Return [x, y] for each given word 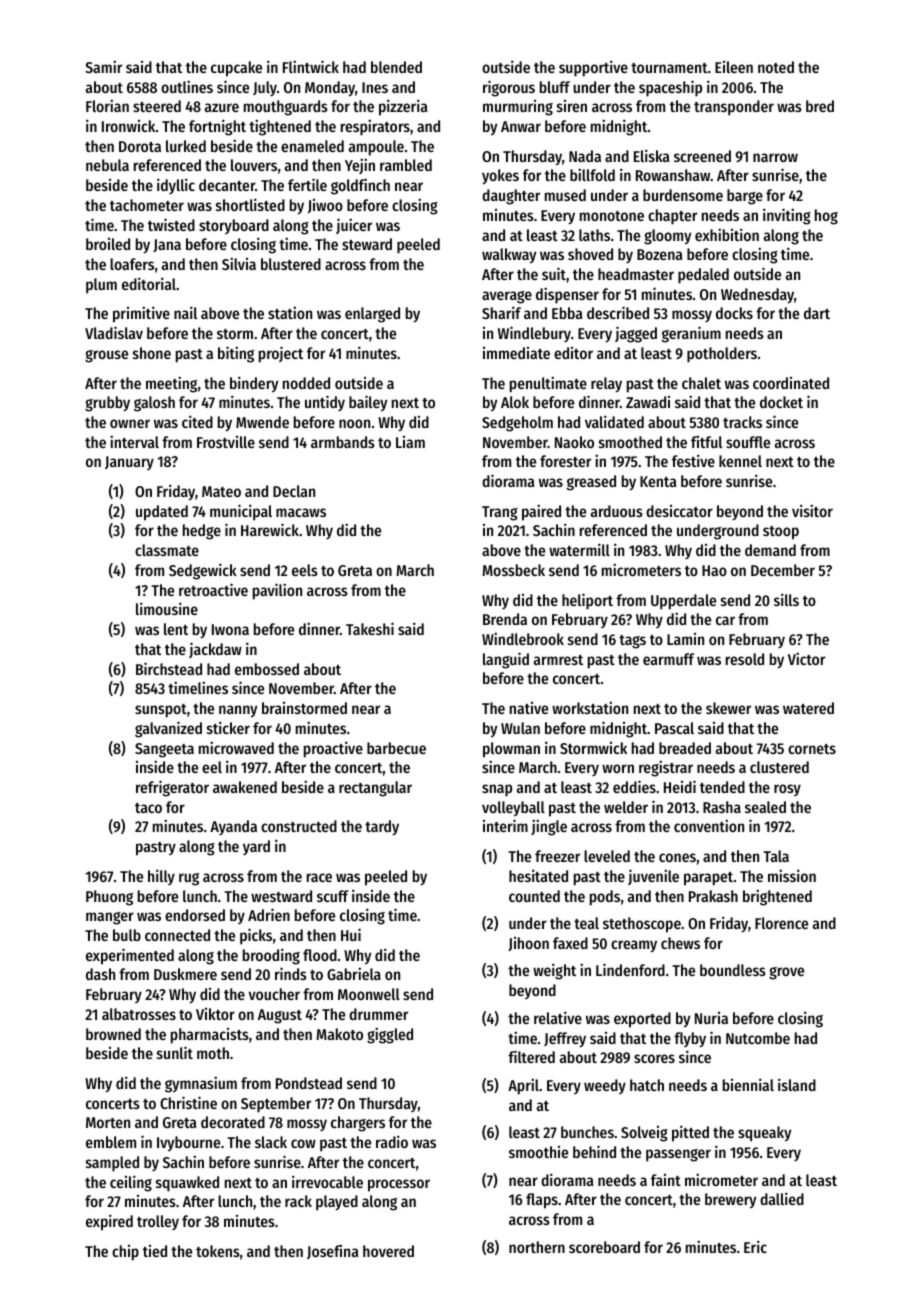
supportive [593, 68]
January [129, 463]
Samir [103, 66]
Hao [714, 570]
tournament [669, 68]
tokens [218, 1251]
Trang [500, 513]
